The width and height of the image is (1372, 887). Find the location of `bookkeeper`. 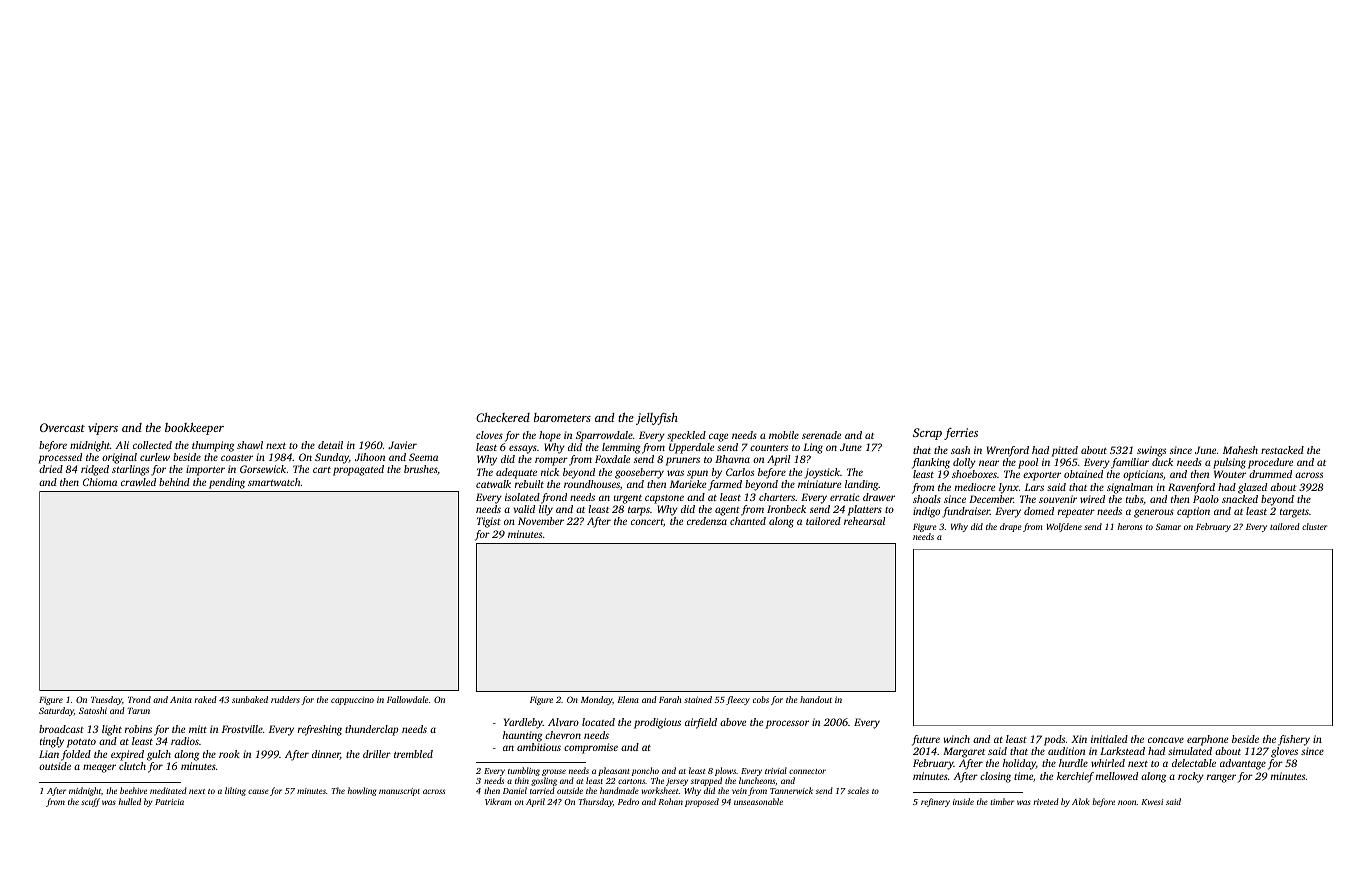

bookkeeper is located at coordinates (194, 429).
